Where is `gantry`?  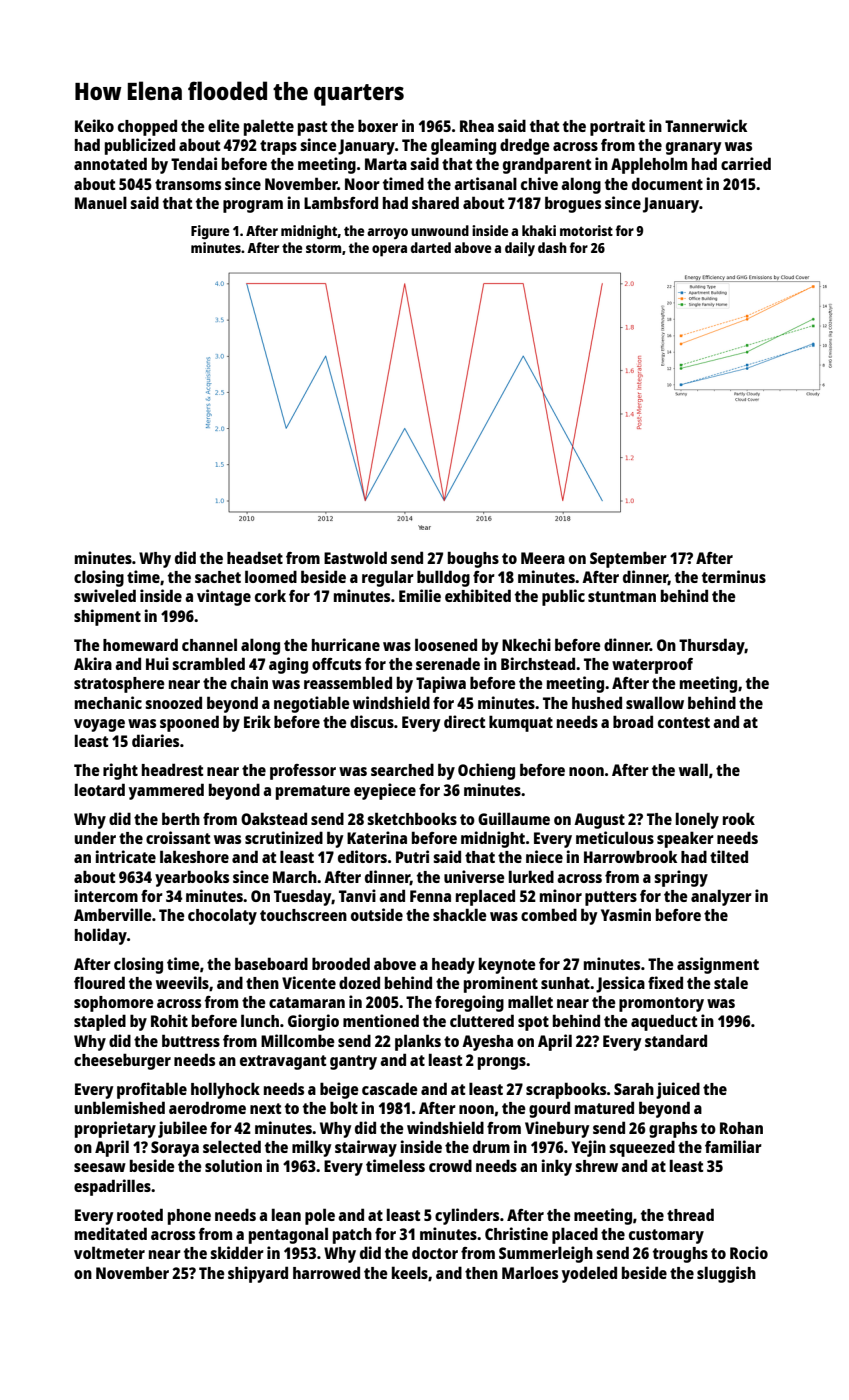
gantry is located at coordinates (353, 1062).
